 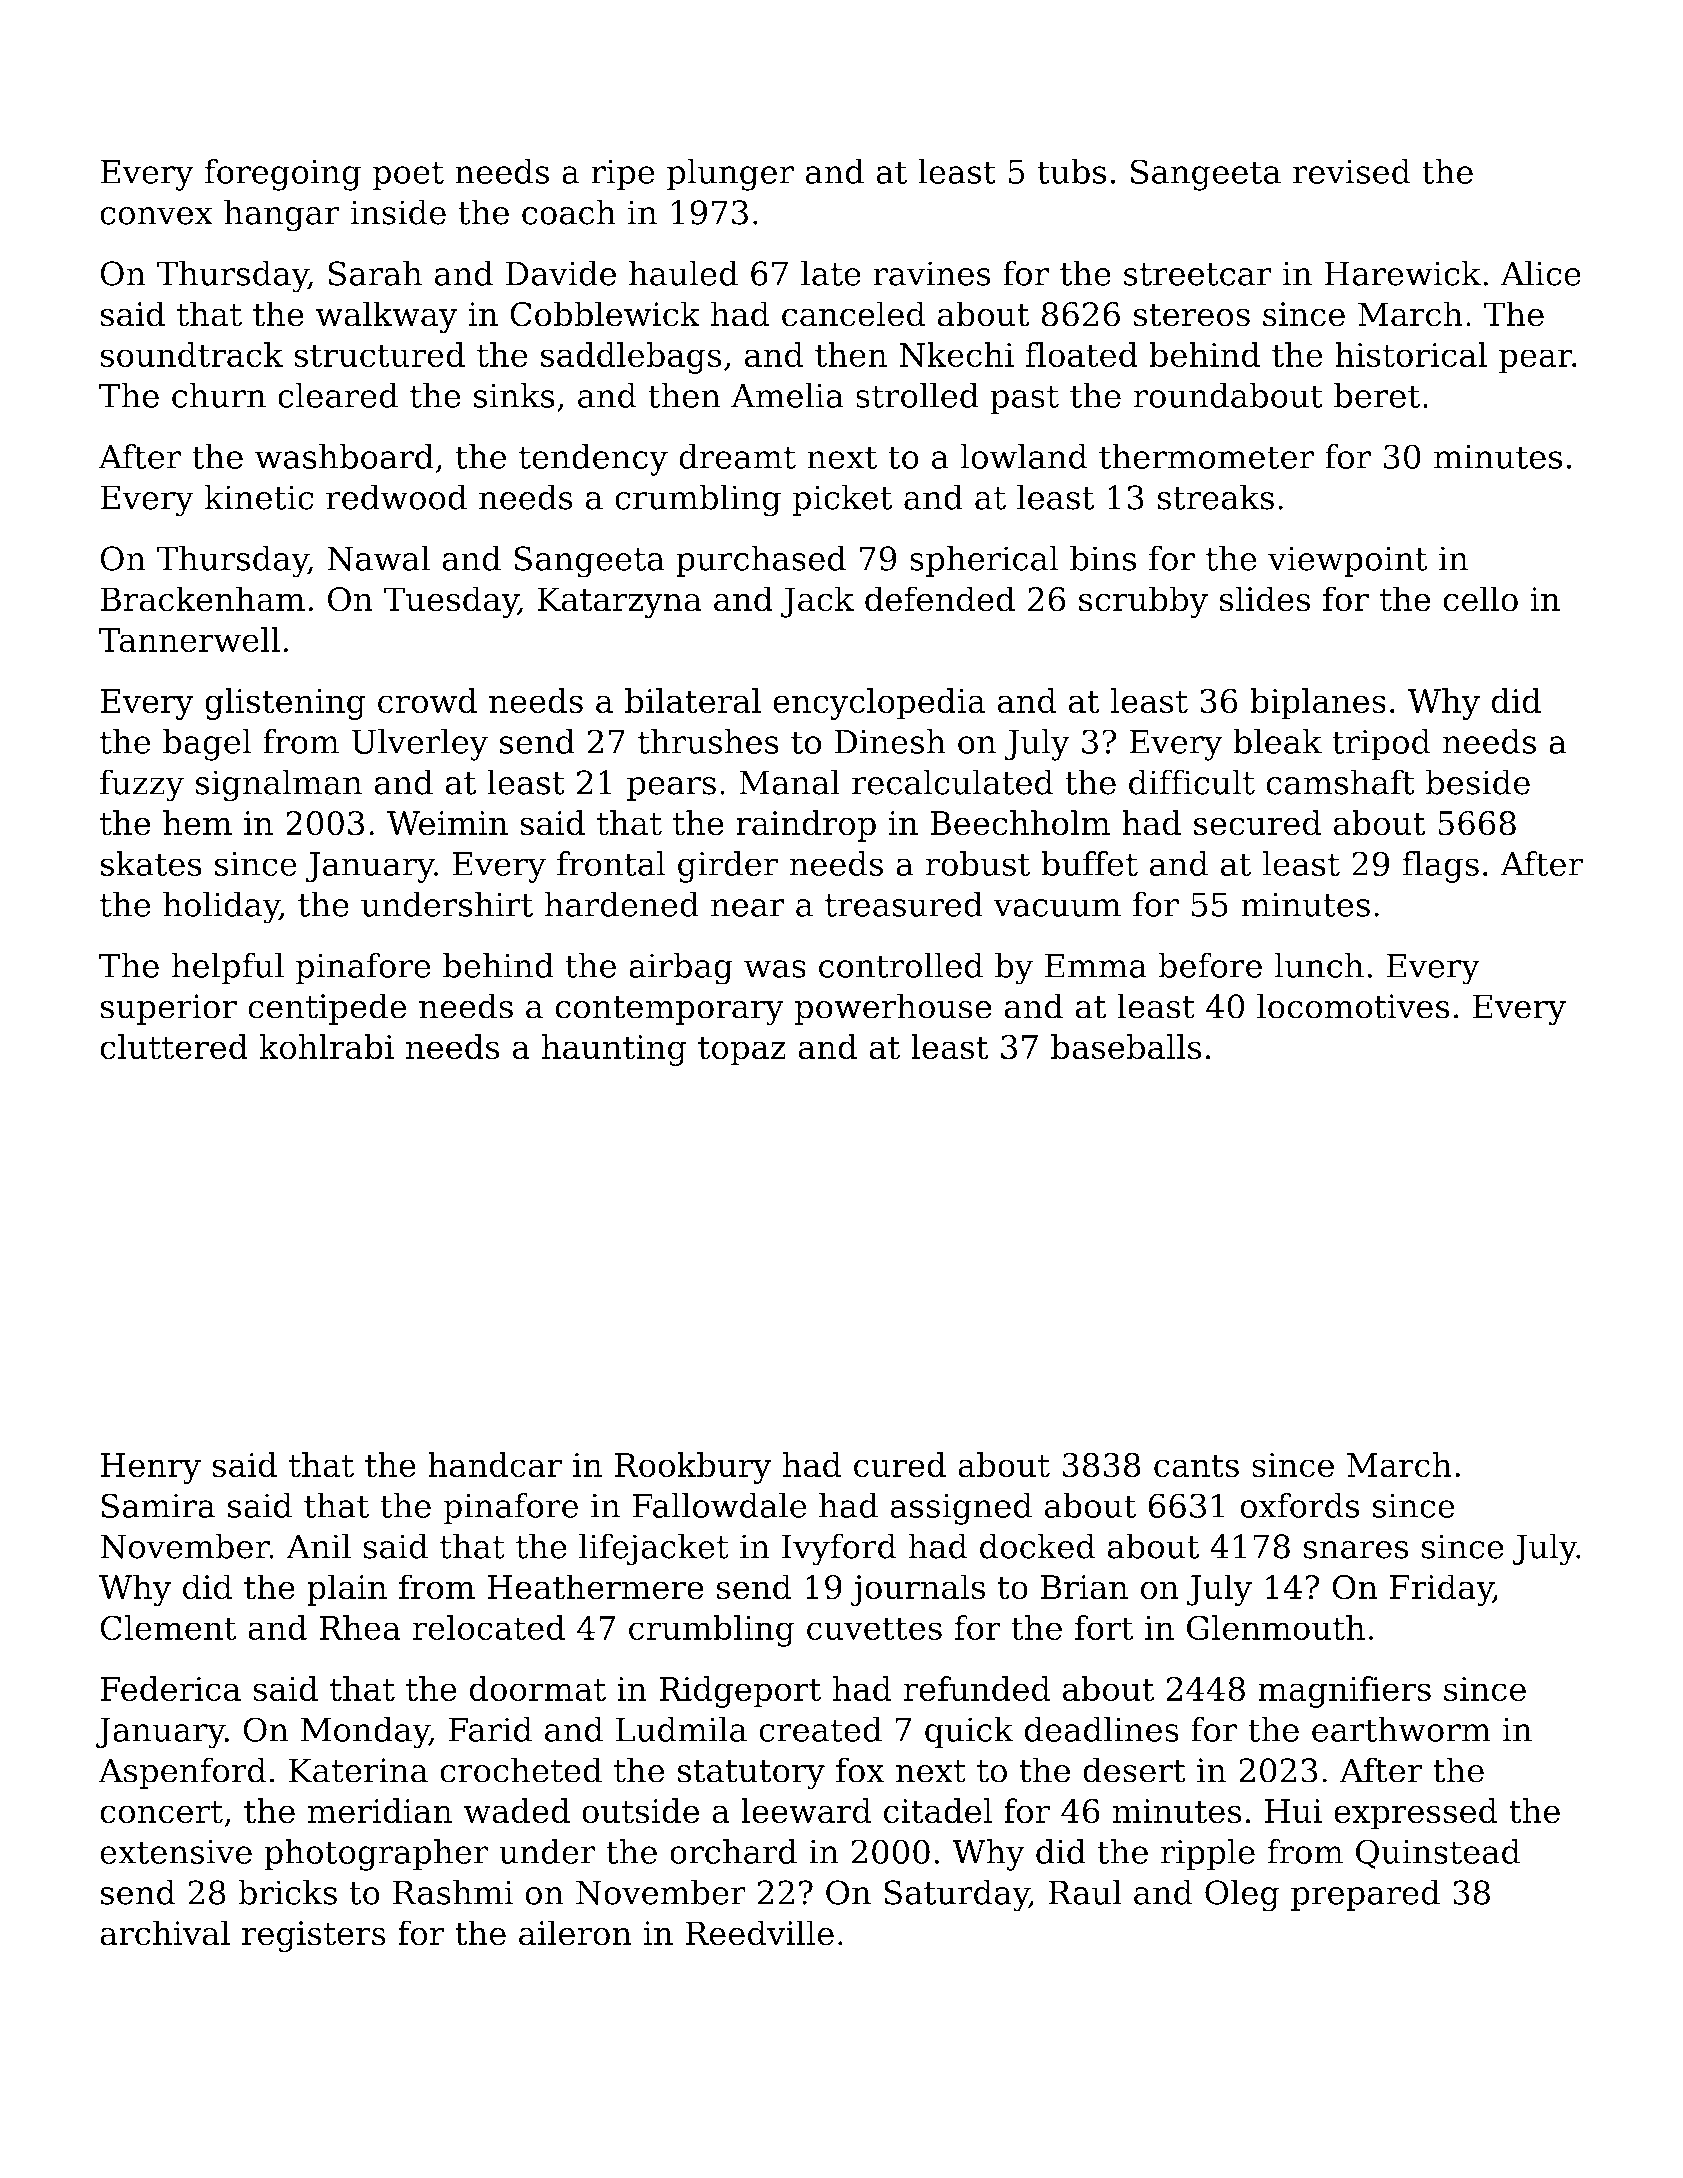 I want to click on floated, so click(x=1081, y=355).
